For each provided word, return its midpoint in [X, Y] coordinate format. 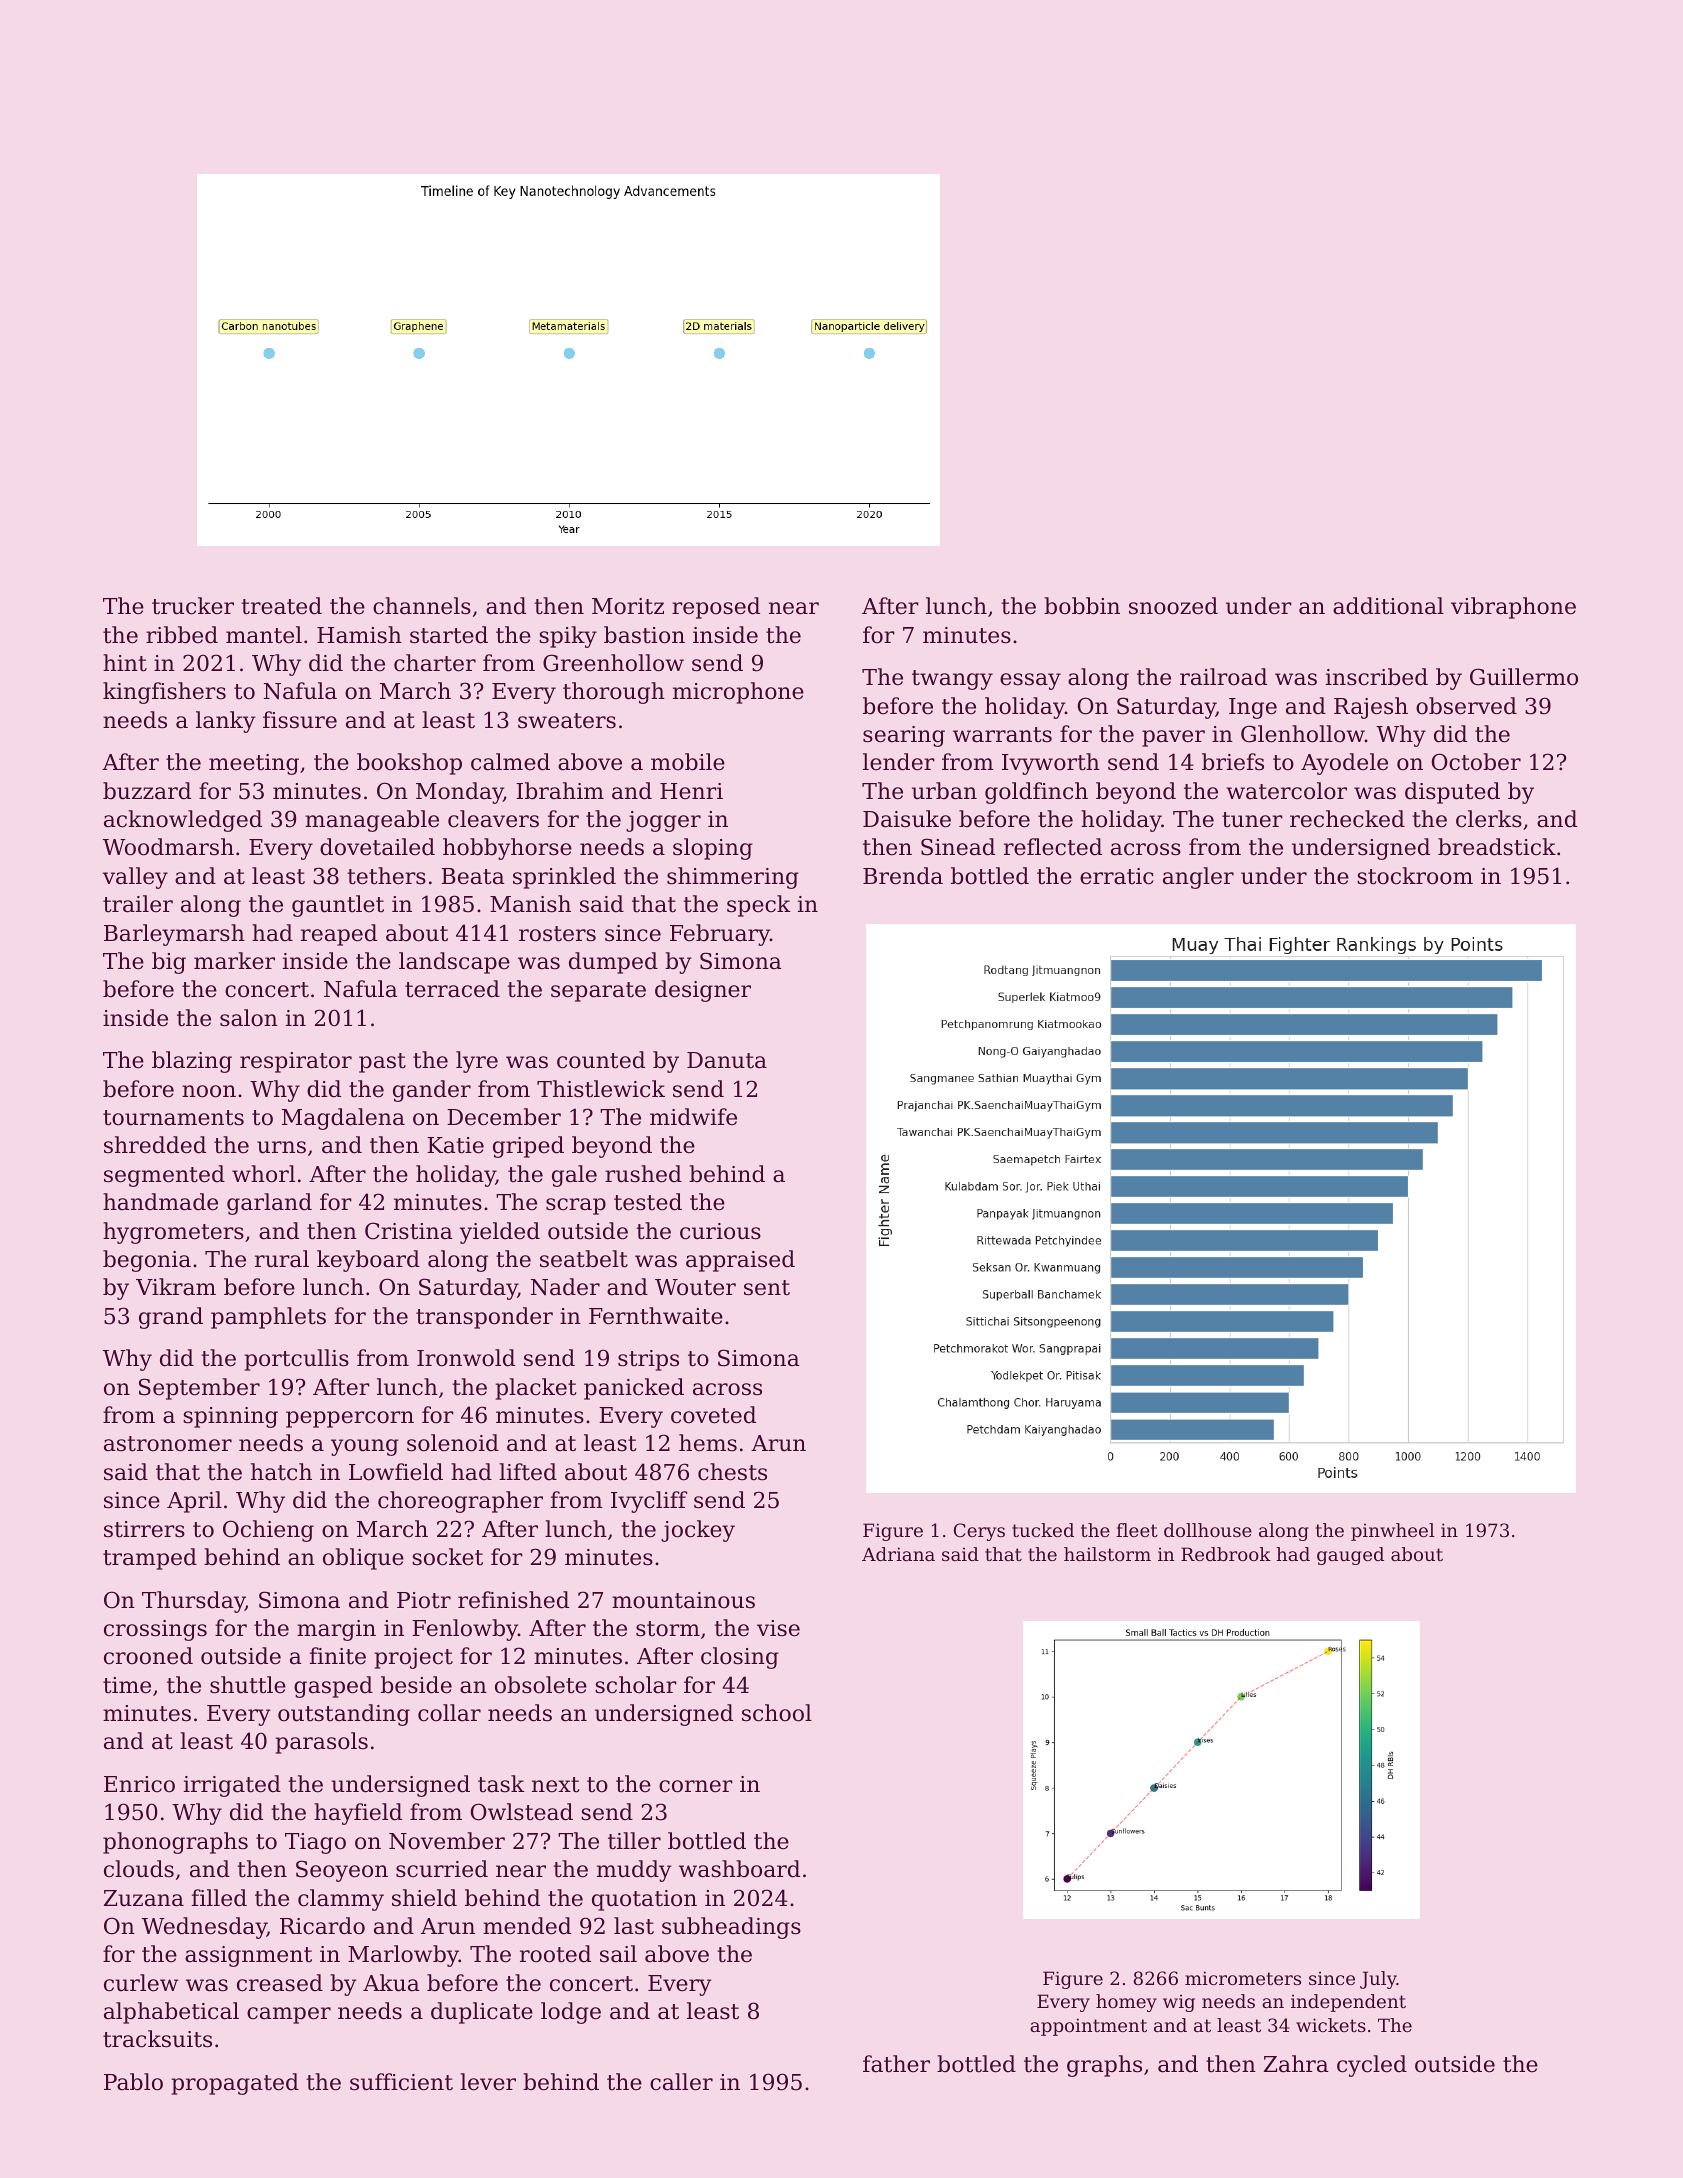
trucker [193, 606]
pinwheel [1393, 1532]
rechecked [1347, 819]
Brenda [903, 876]
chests [732, 1472]
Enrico [139, 1784]
